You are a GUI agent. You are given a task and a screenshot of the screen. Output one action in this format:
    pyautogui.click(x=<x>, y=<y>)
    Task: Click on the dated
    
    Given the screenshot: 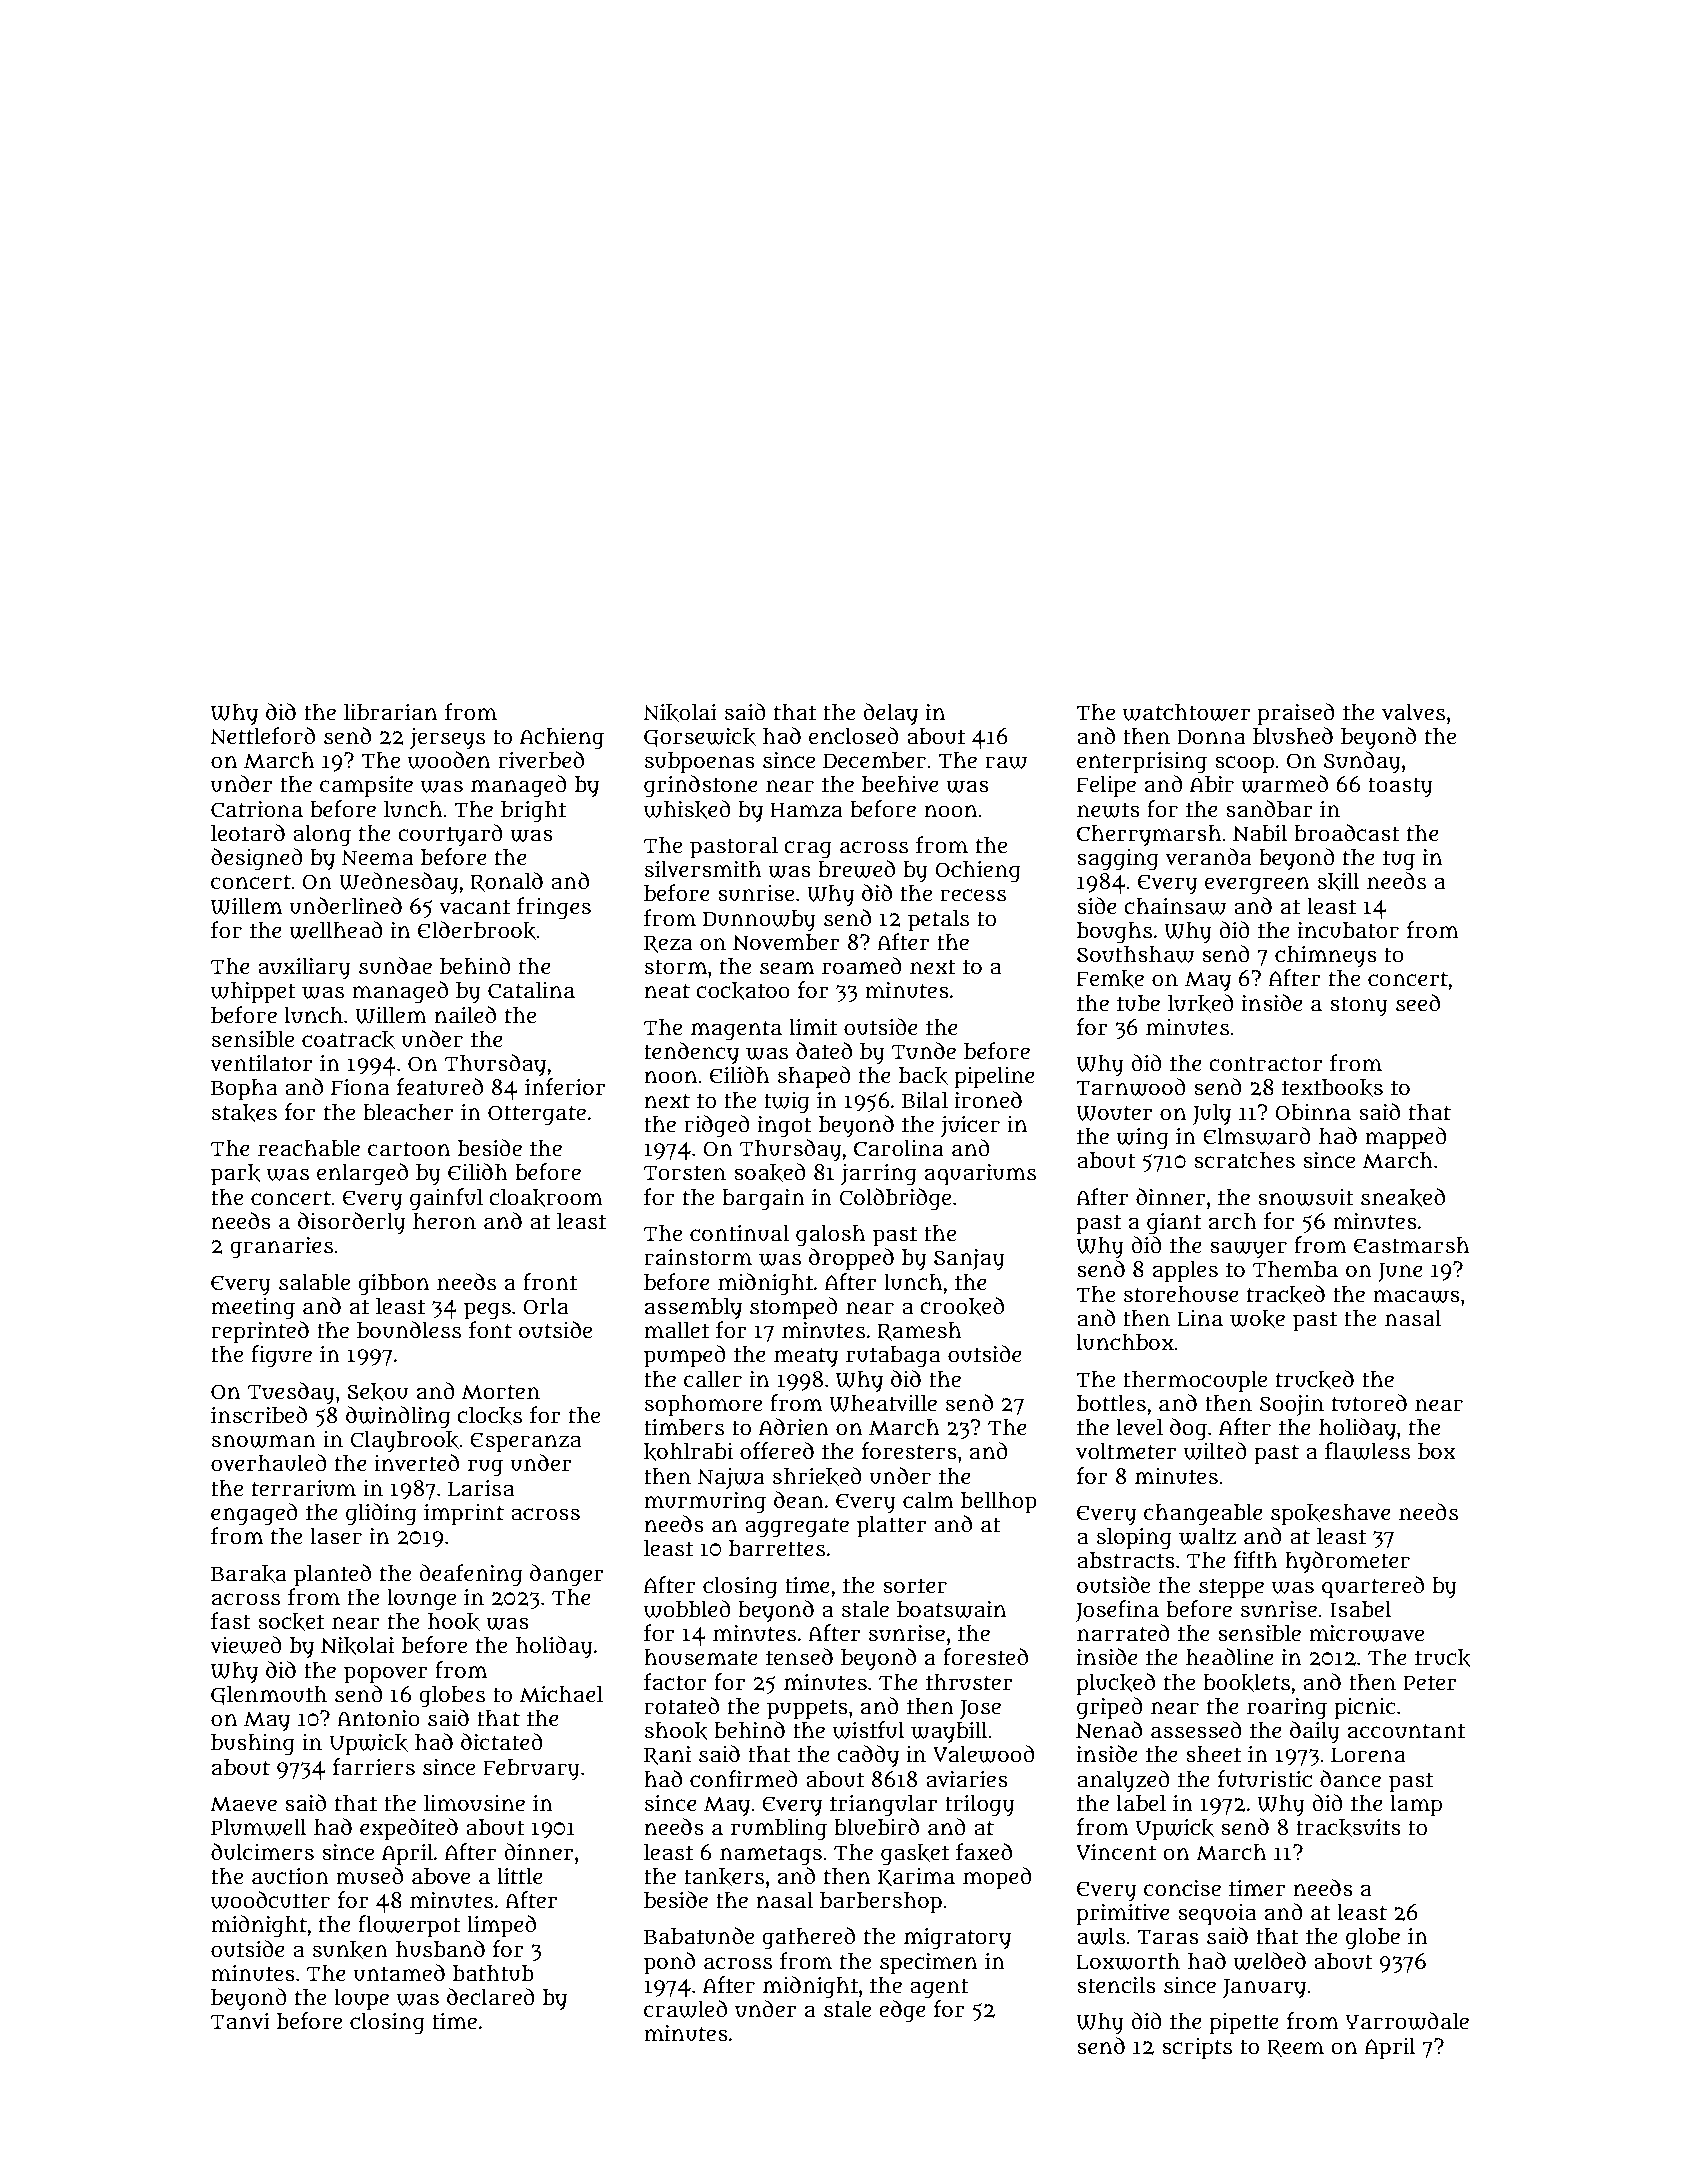 What is the action you would take?
    pyautogui.click(x=824, y=1051)
